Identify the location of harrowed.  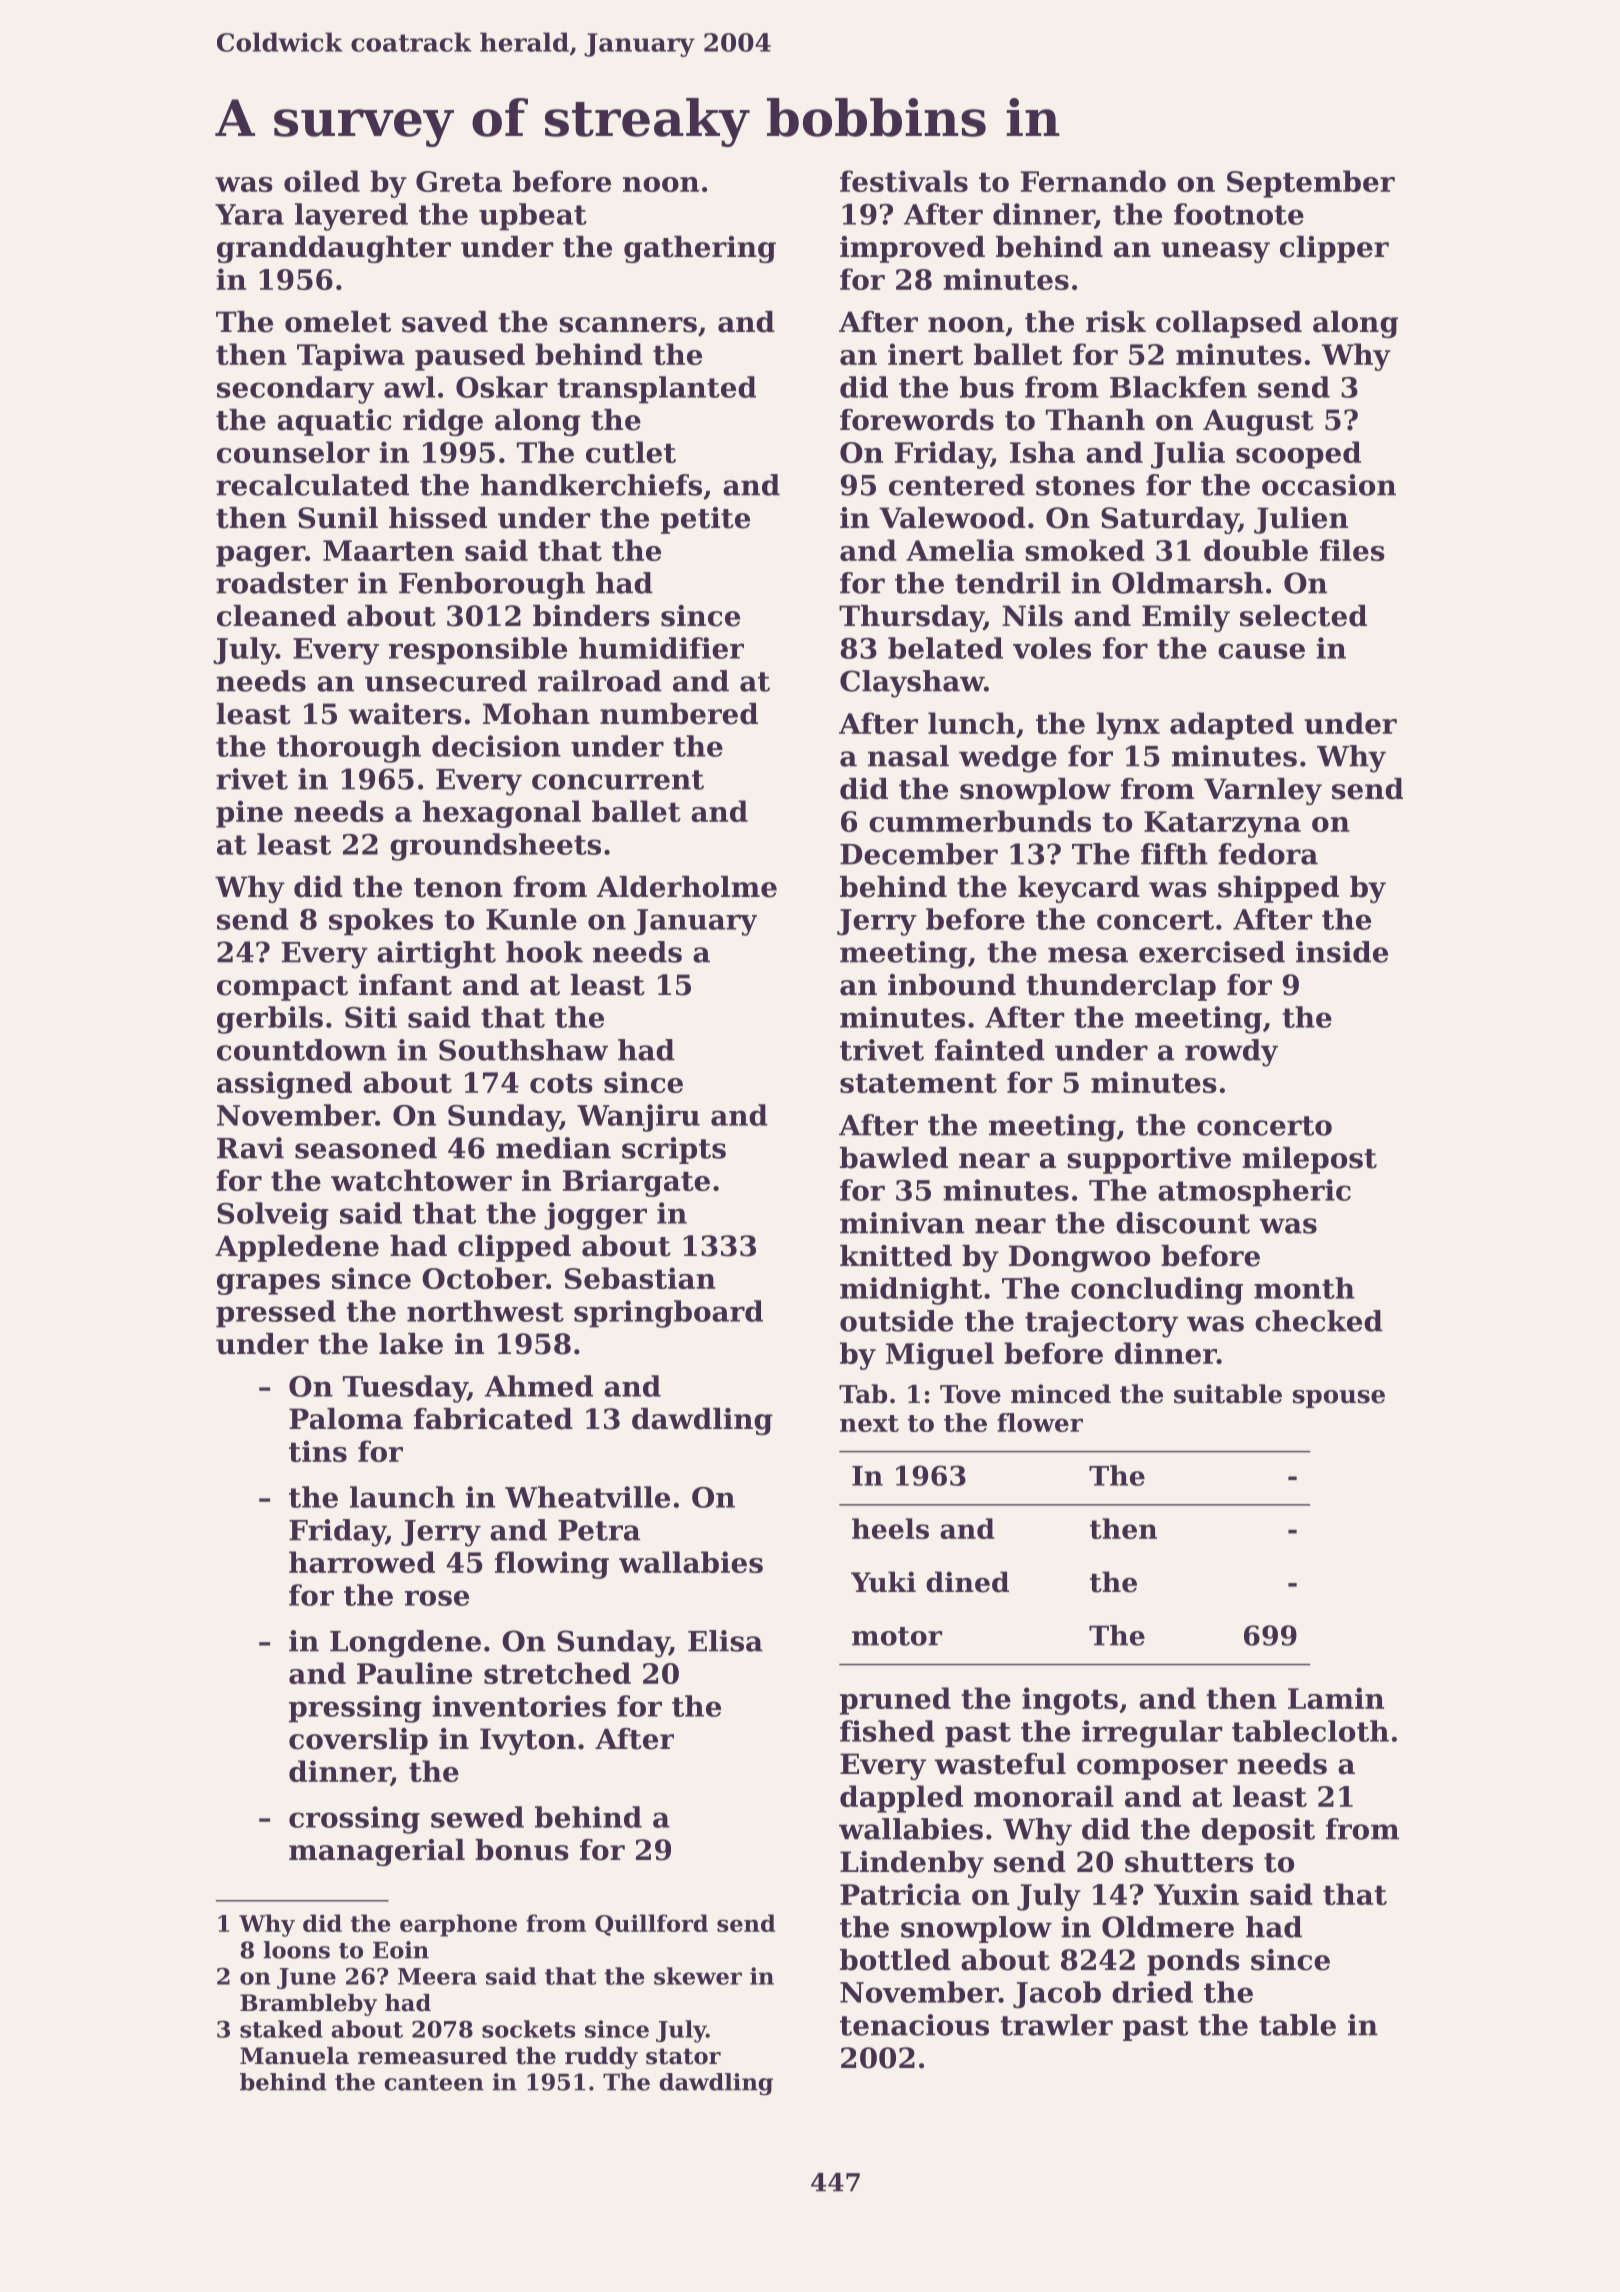
(362, 1562).
